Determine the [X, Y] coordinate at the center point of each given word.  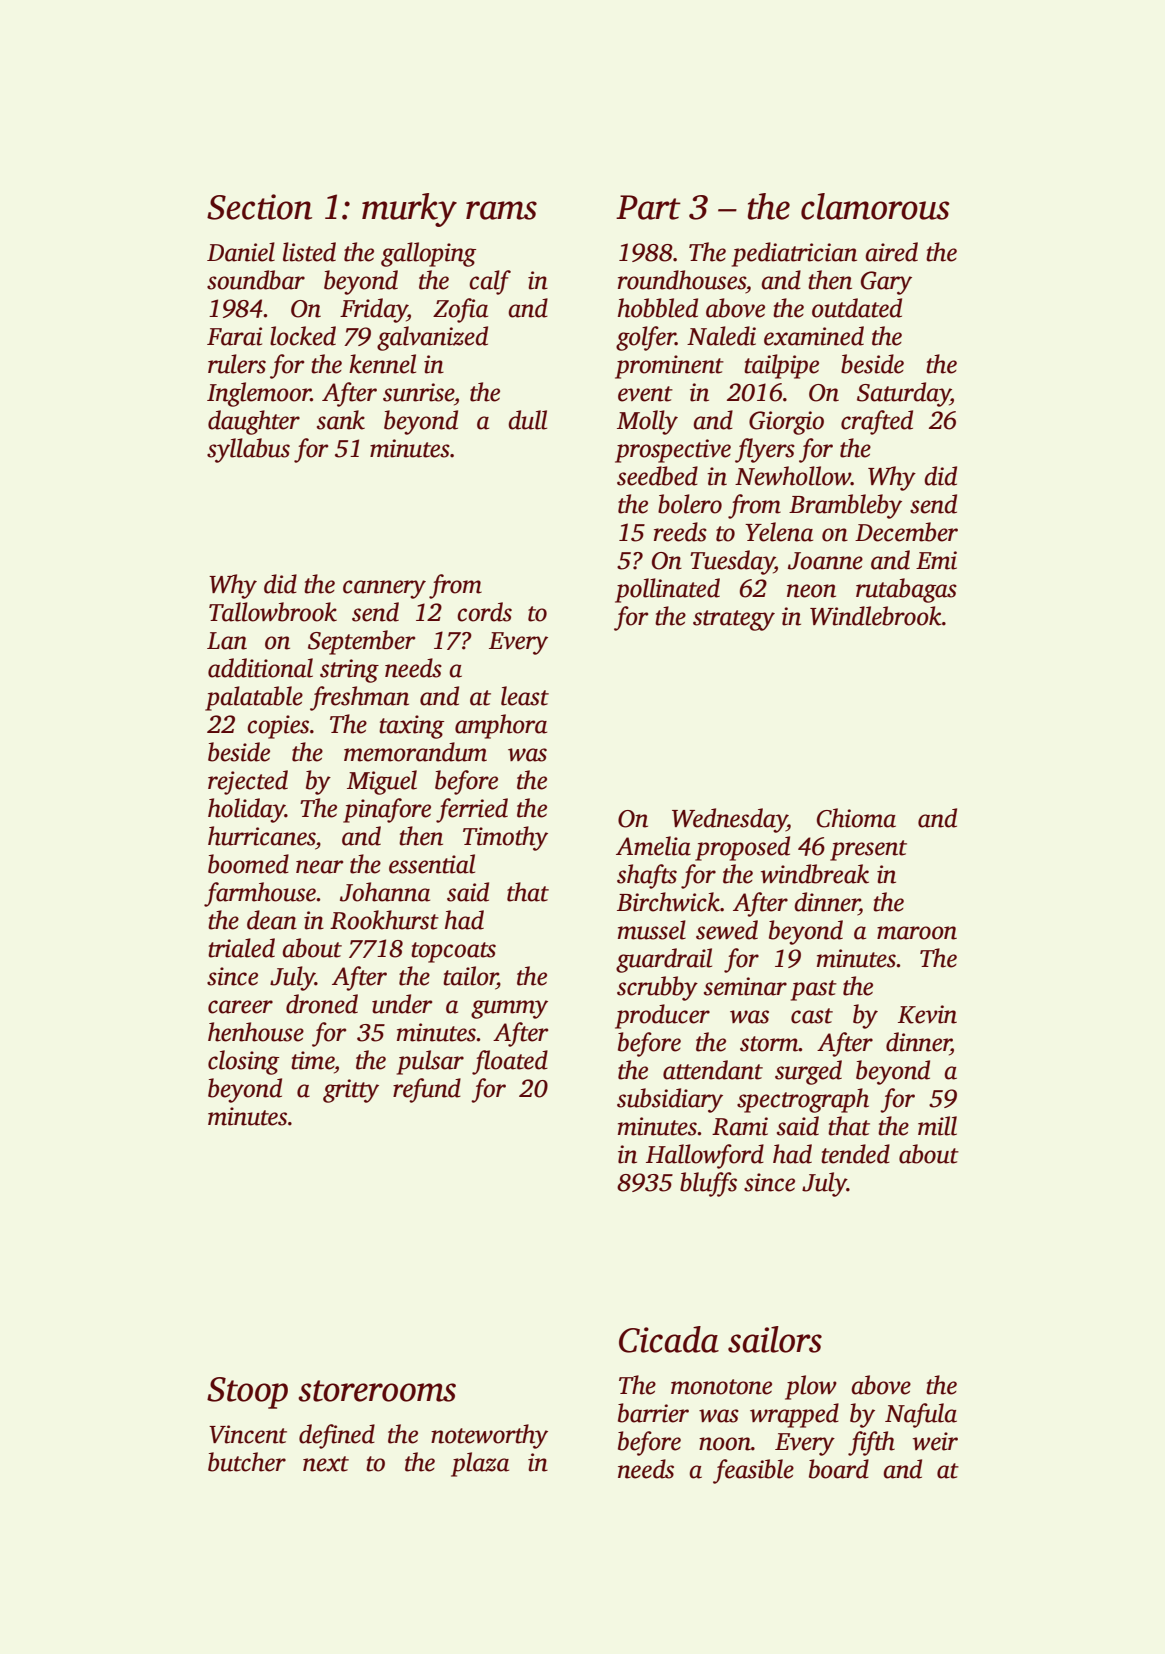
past [814, 990]
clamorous [875, 206]
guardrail [664, 960]
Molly [647, 422]
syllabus [248, 450]
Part [648, 207]
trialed [241, 948]
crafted [877, 422]
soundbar [256, 280]
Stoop [247, 1393]
